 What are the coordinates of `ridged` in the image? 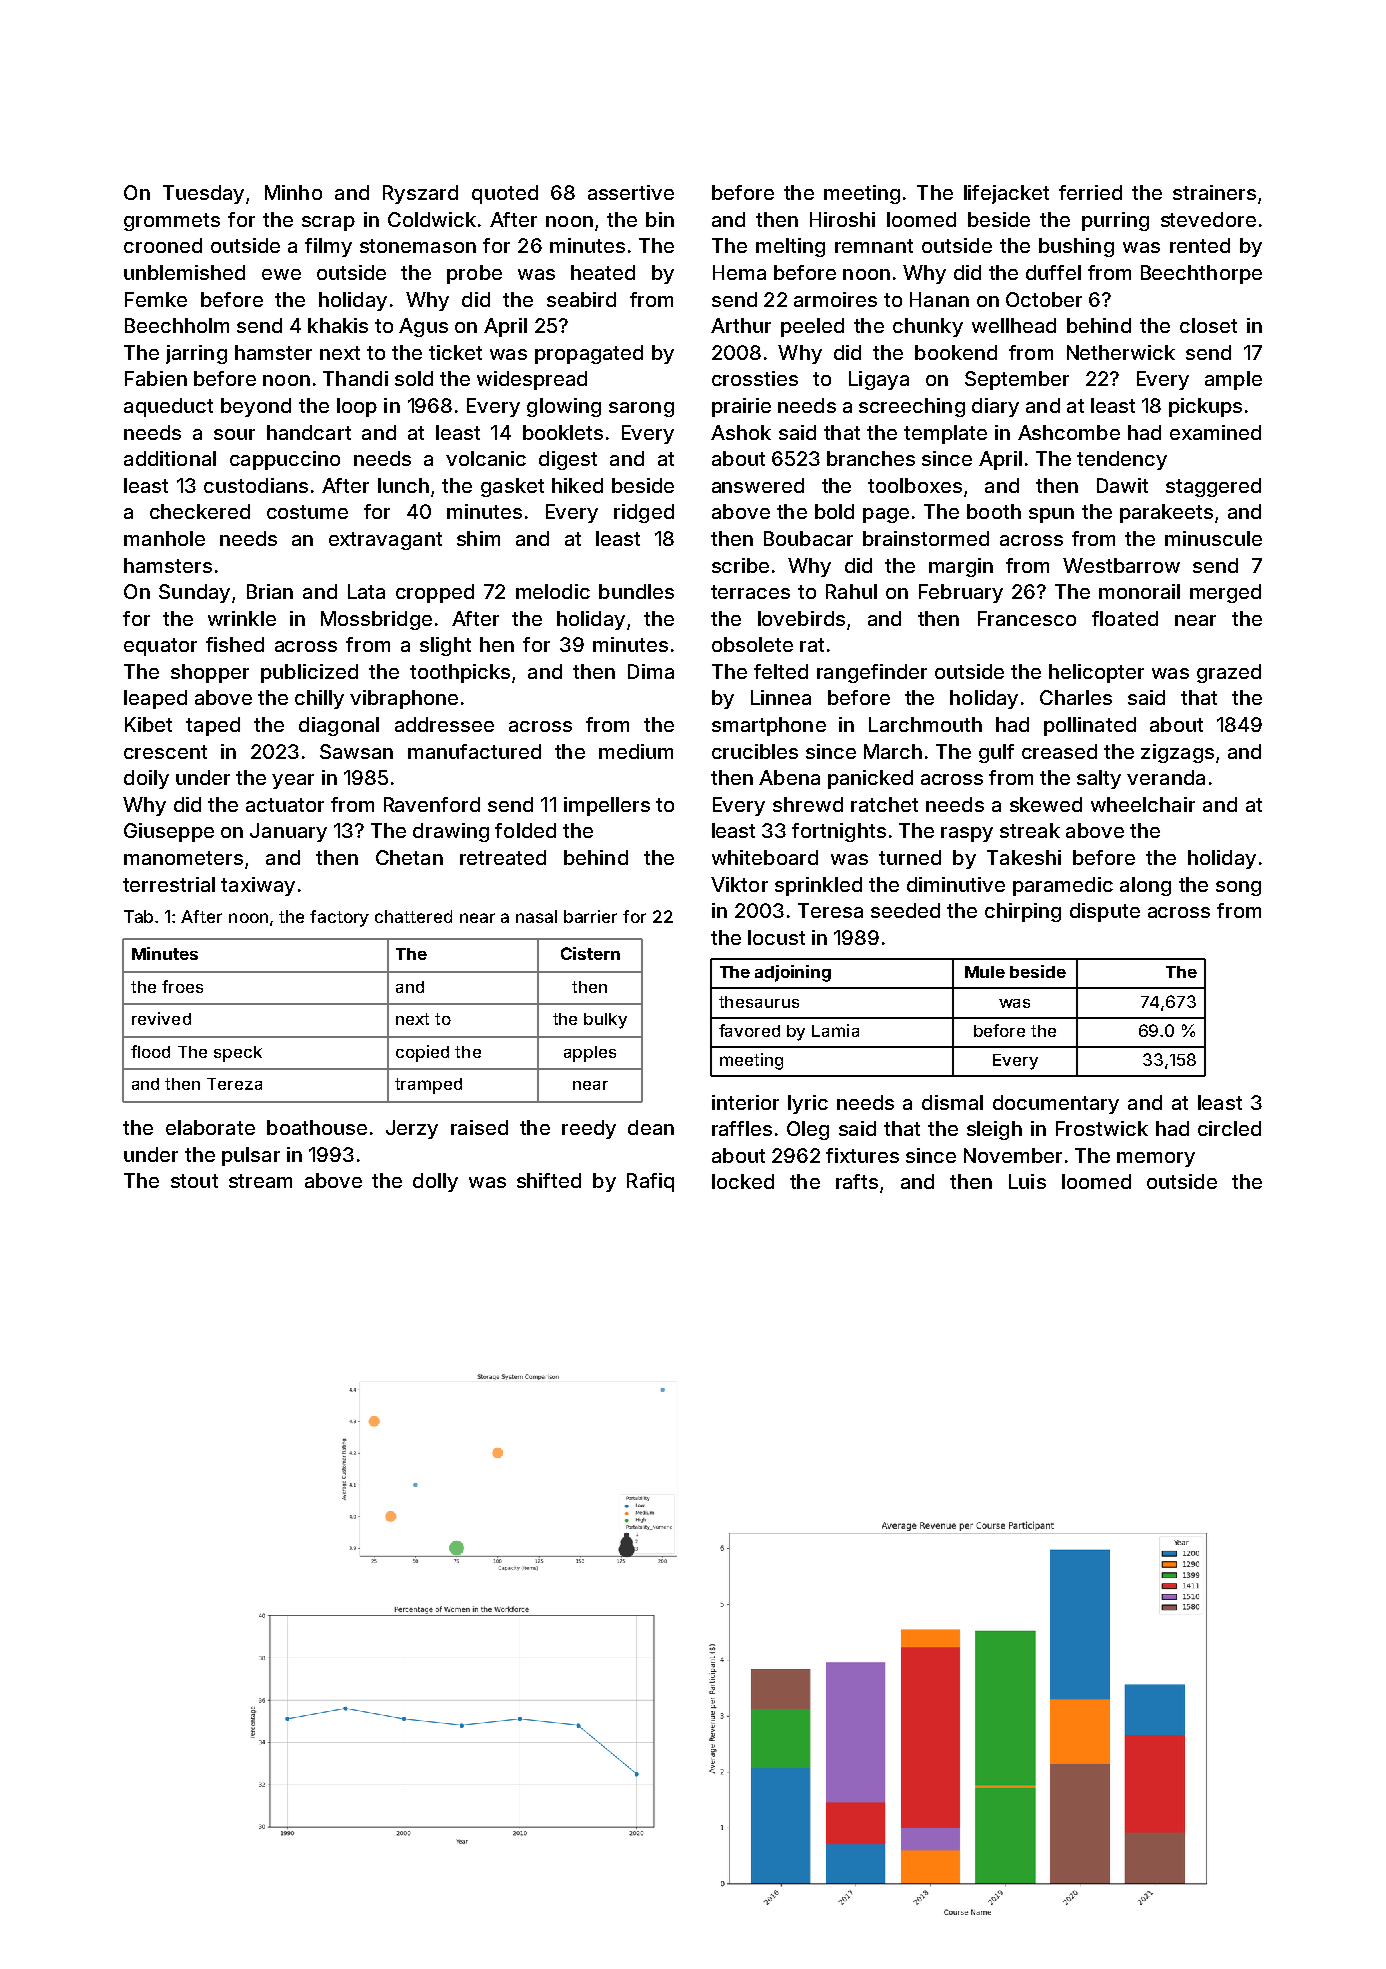 It's located at (644, 513).
